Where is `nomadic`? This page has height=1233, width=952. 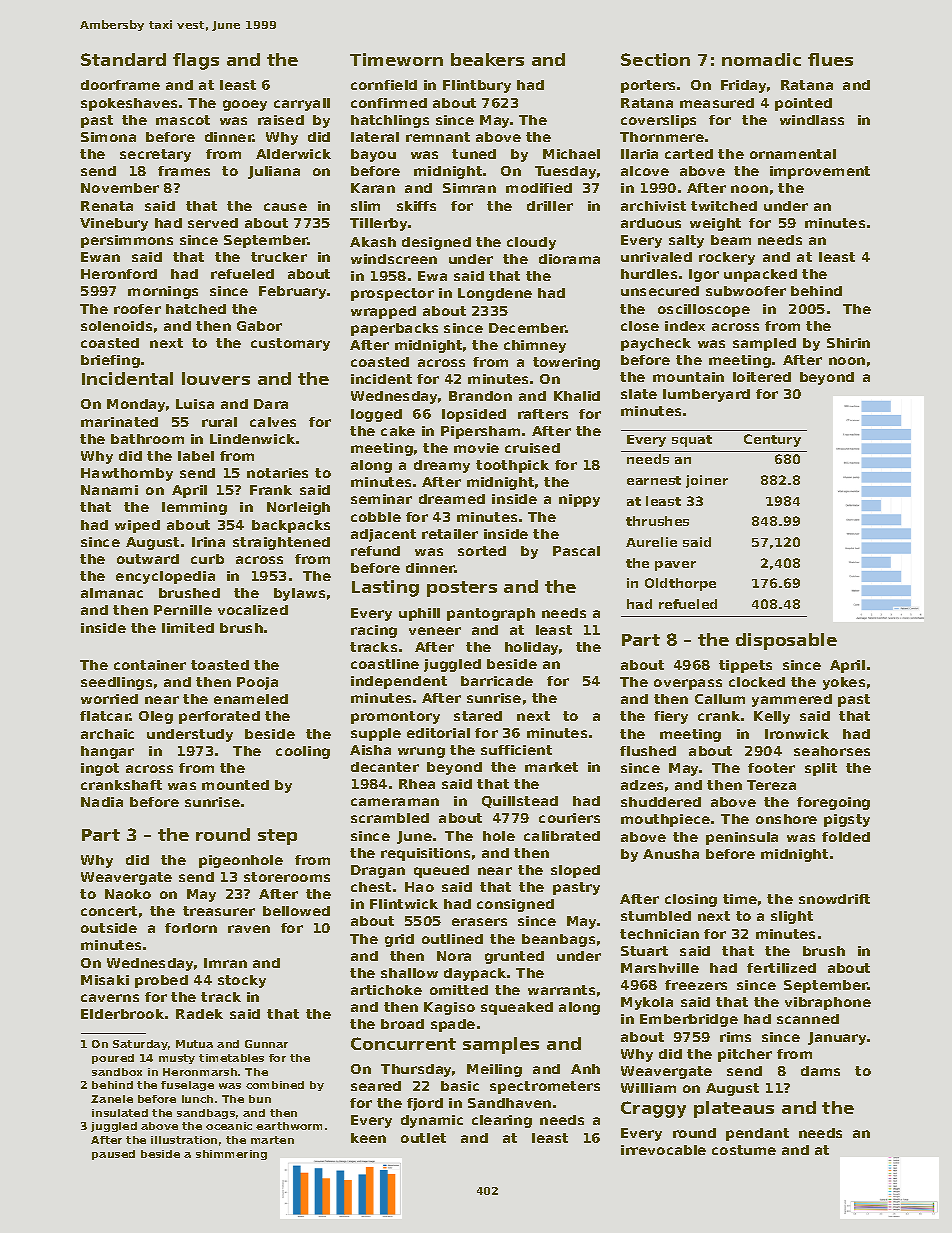
nomadic is located at coordinates (761, 59).
